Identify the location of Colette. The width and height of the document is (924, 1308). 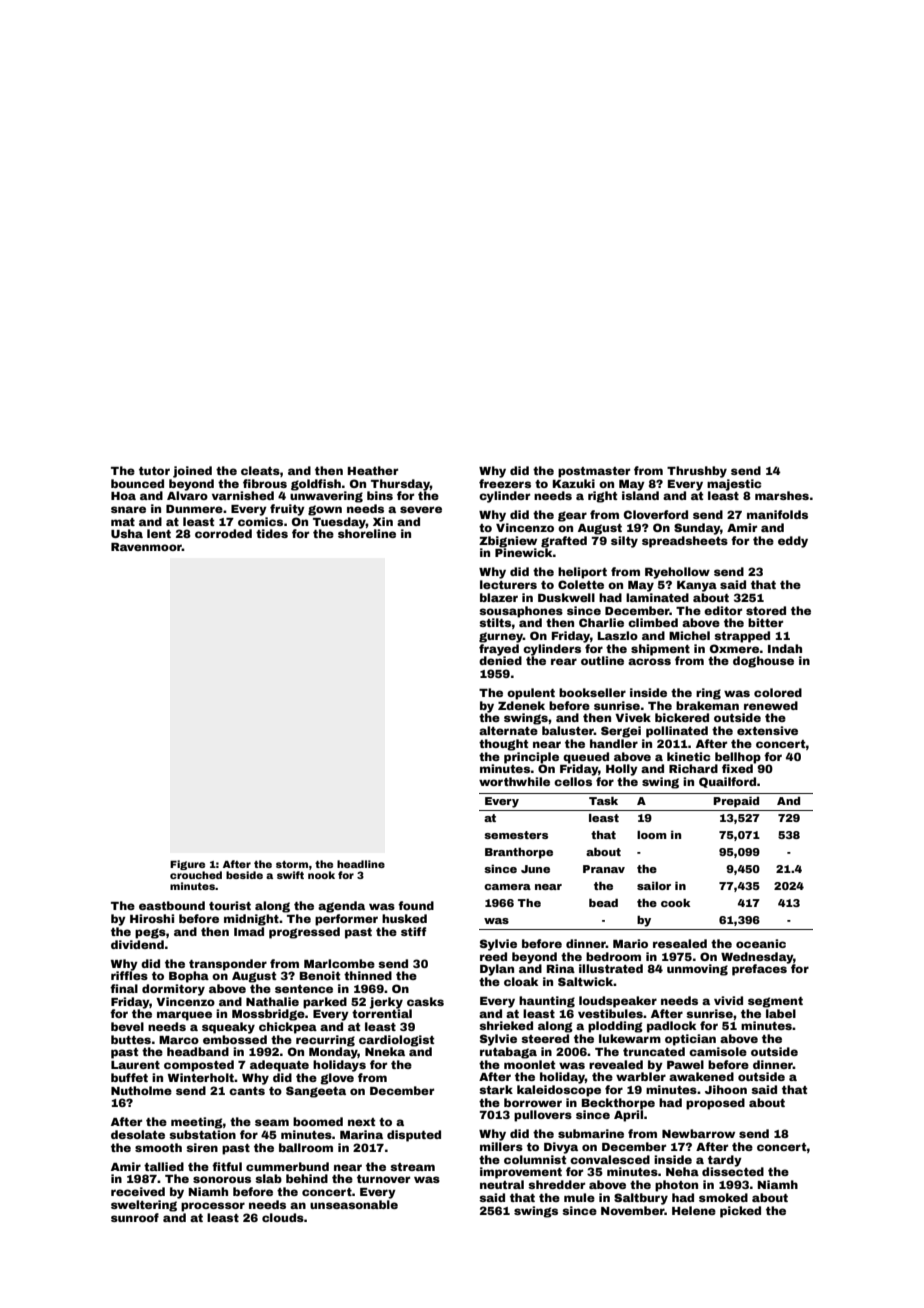
(581, 584).
